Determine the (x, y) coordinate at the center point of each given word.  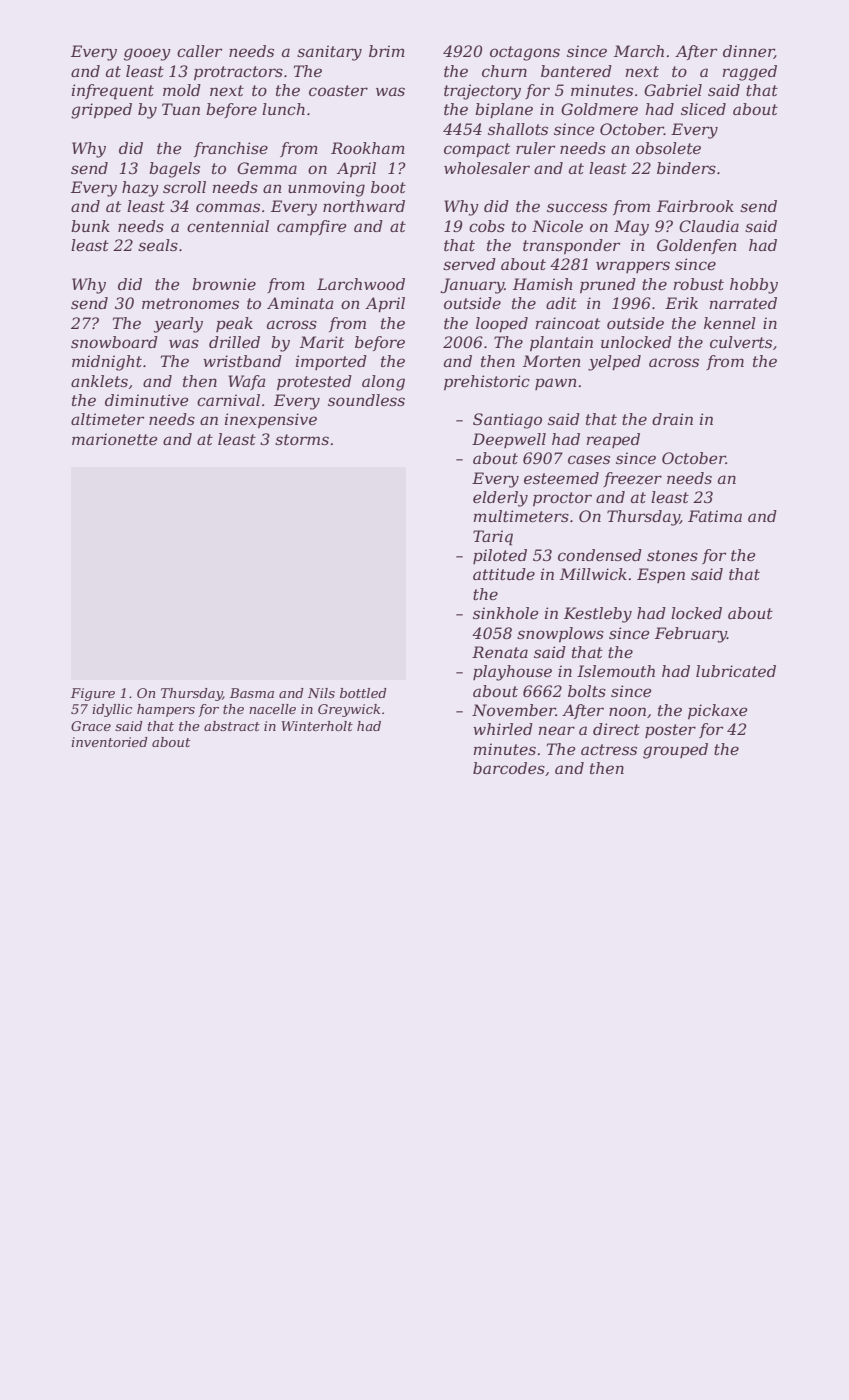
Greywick (349, 710)
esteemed (561, 478)
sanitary (329, 53)
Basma (252, 693)
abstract (232, 726)
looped (502, 325)
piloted (500, 556)
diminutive (147, 400)
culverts (741, 342)
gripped (101, 111)
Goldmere (599, 109)
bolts (587, 691)
